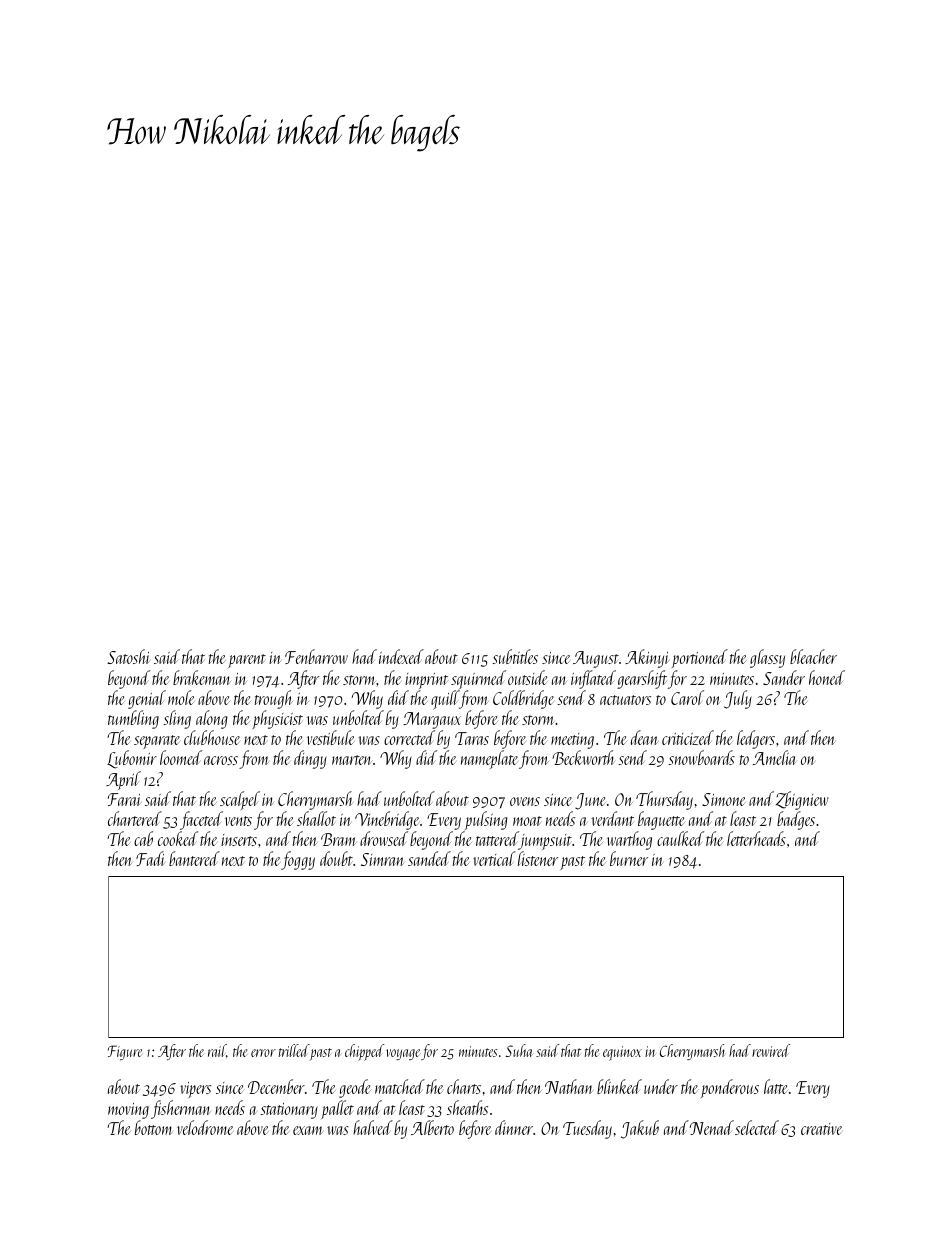  What do you see at coordinates (629, 858) in the screenshot?
I see `burner` at bounding box center [629, 858].
